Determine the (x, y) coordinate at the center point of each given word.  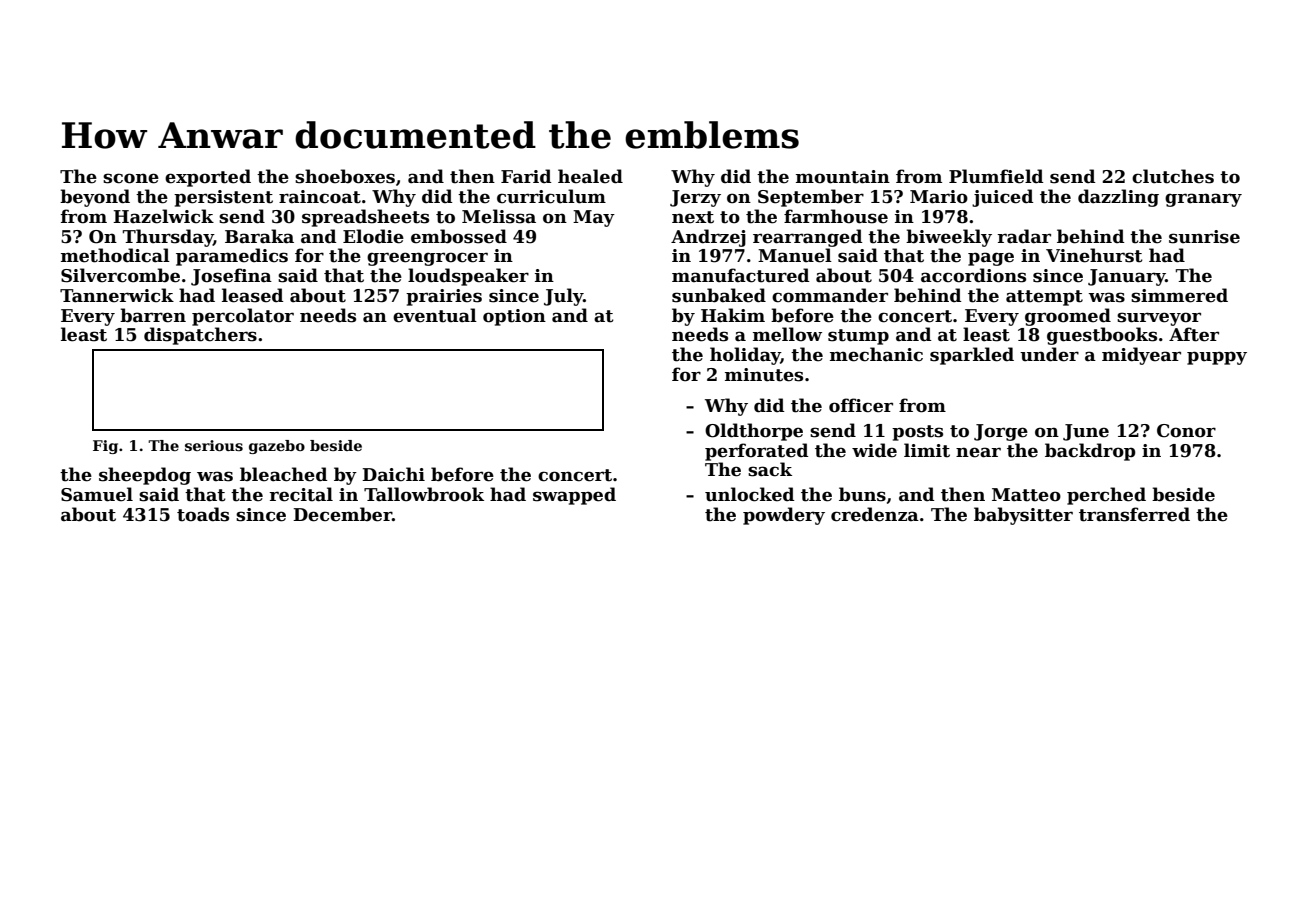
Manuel (795, 255)
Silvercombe (120, 275)
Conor (1186, 431)
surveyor (1159, 319)
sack (770, 469)
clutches (1173, 176)
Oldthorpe (754, 432)
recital (301, 494)
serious (214, 445)
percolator (243, 317)
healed (590, 176)
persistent (223, 198)
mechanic (876, 354)
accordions (973, 275)
